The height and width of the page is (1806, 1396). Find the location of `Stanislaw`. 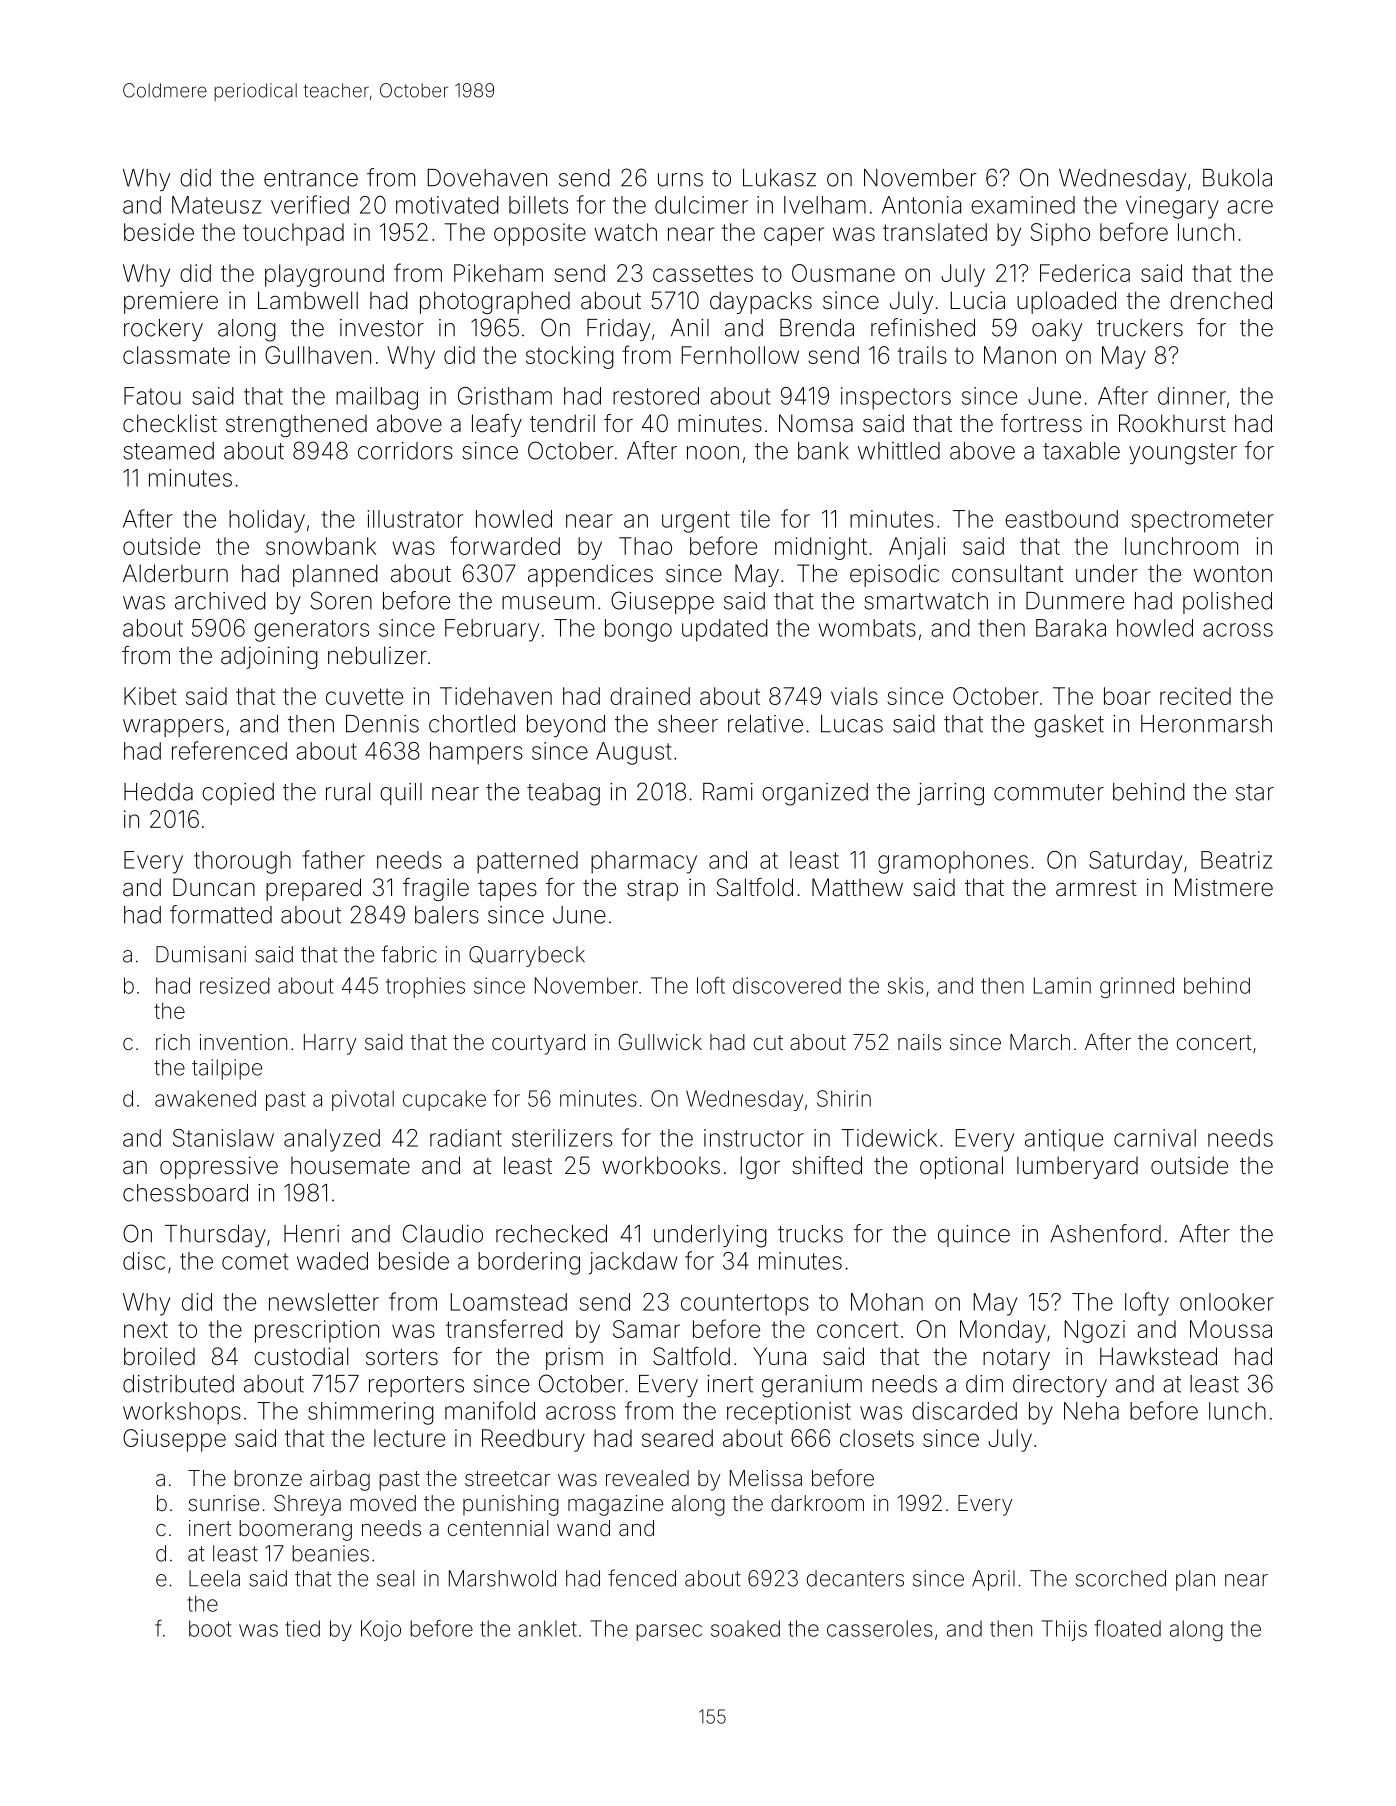

Stanislaw is located at coordinates (223, 1138).
